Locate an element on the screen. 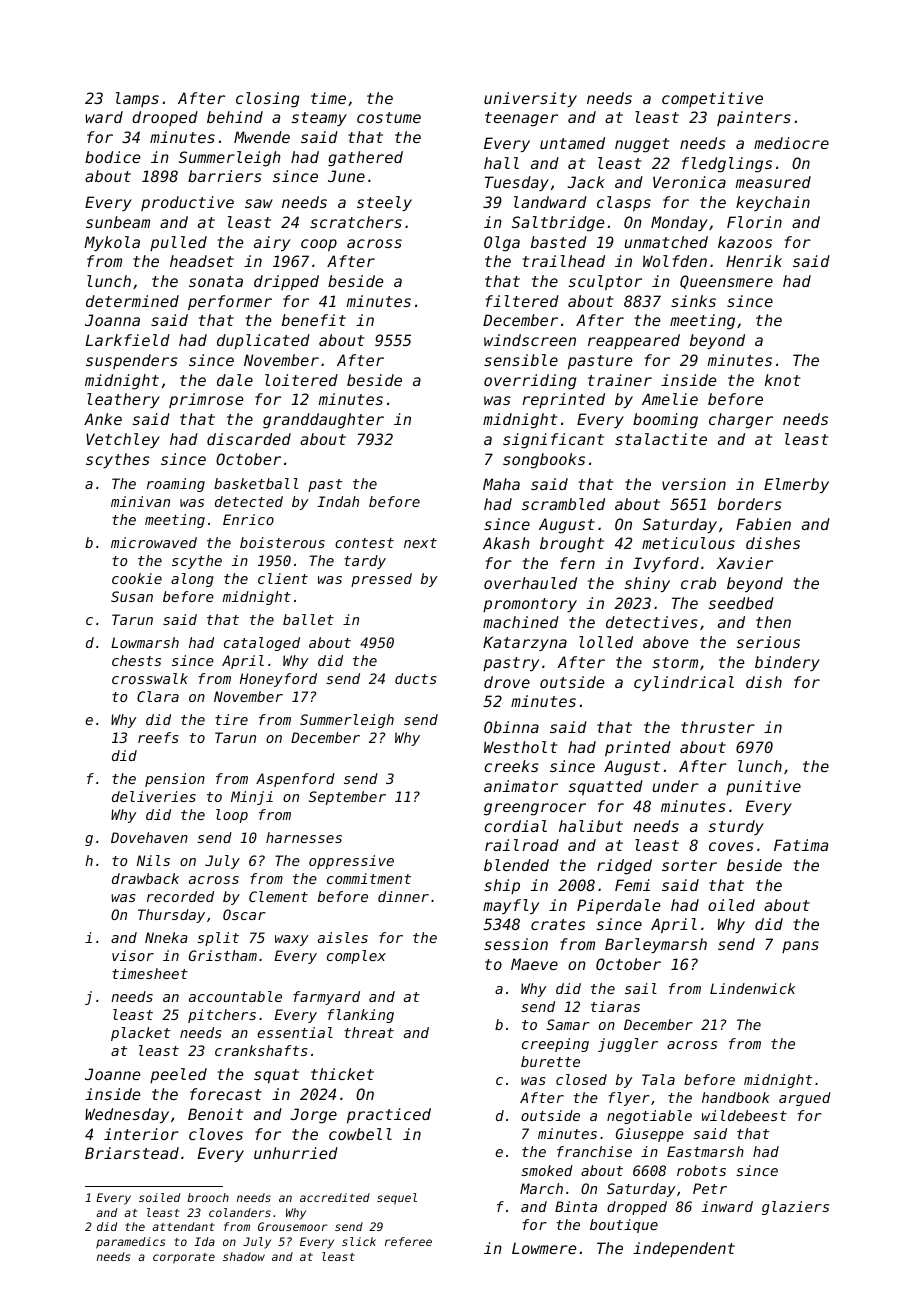 This screenshot has width=924, height=1308. ducts is located at coordinates (416, 678).
